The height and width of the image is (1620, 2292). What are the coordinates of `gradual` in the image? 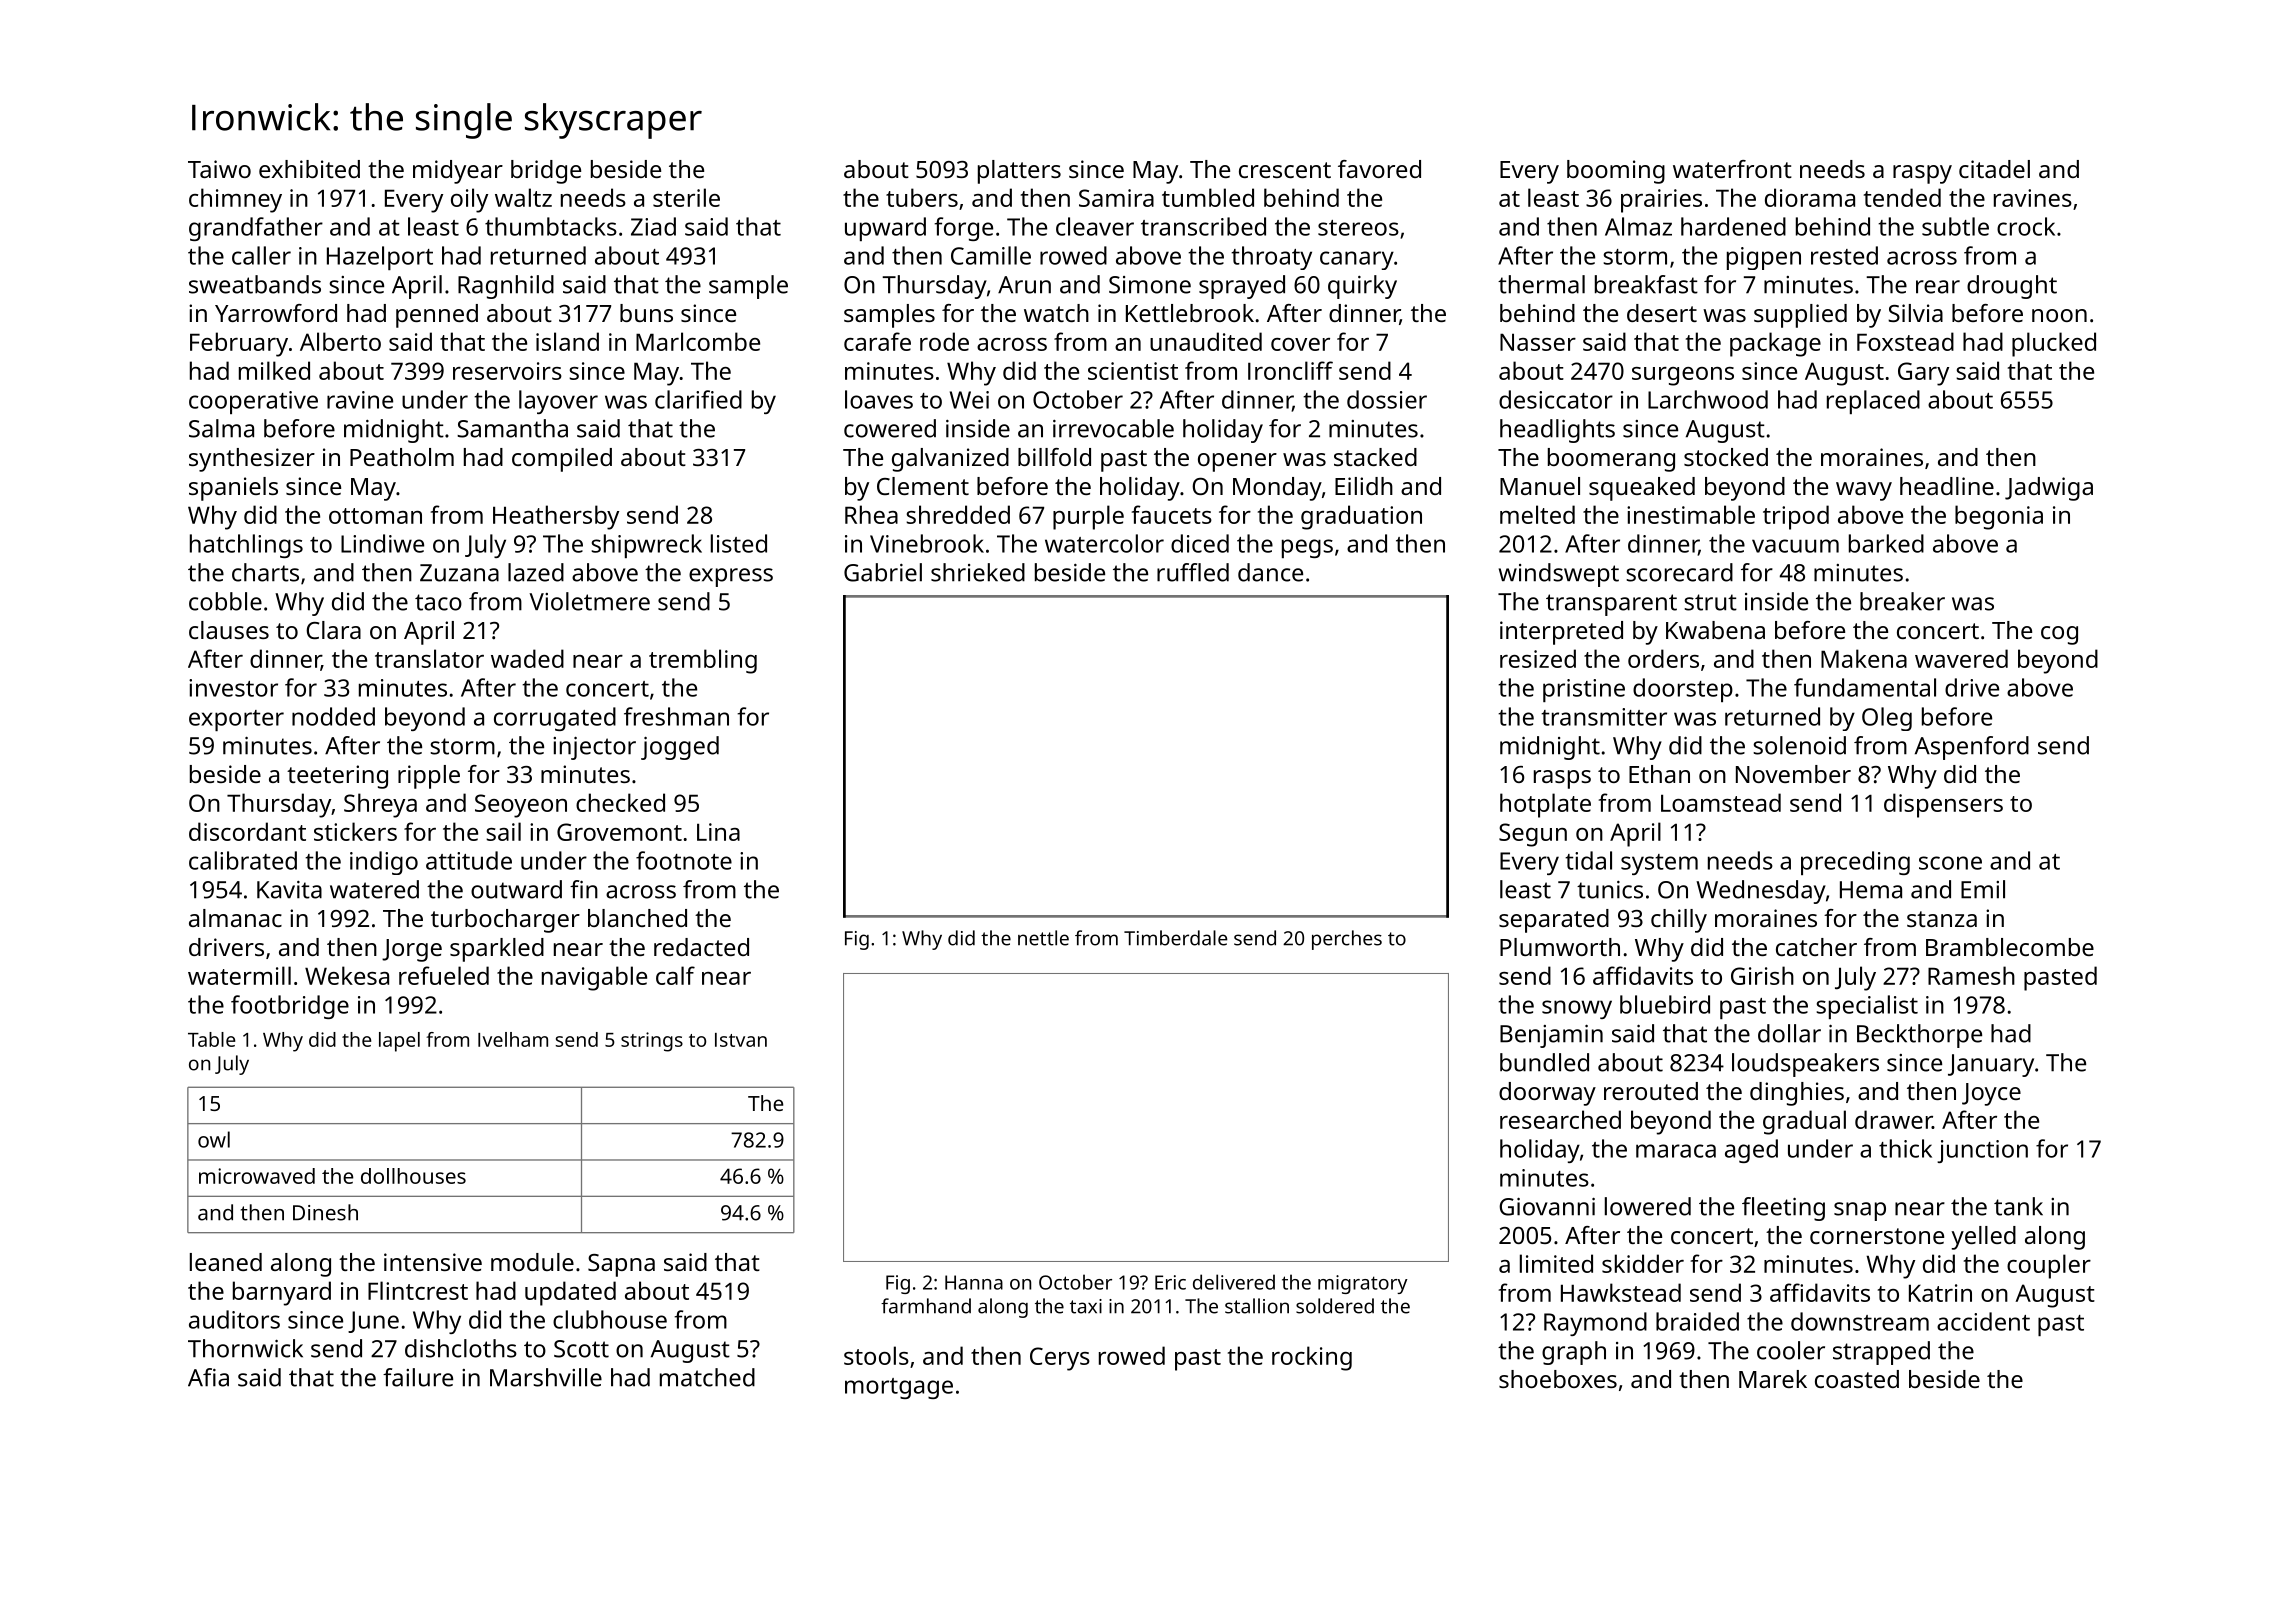 It's located at (1804, 1122).
